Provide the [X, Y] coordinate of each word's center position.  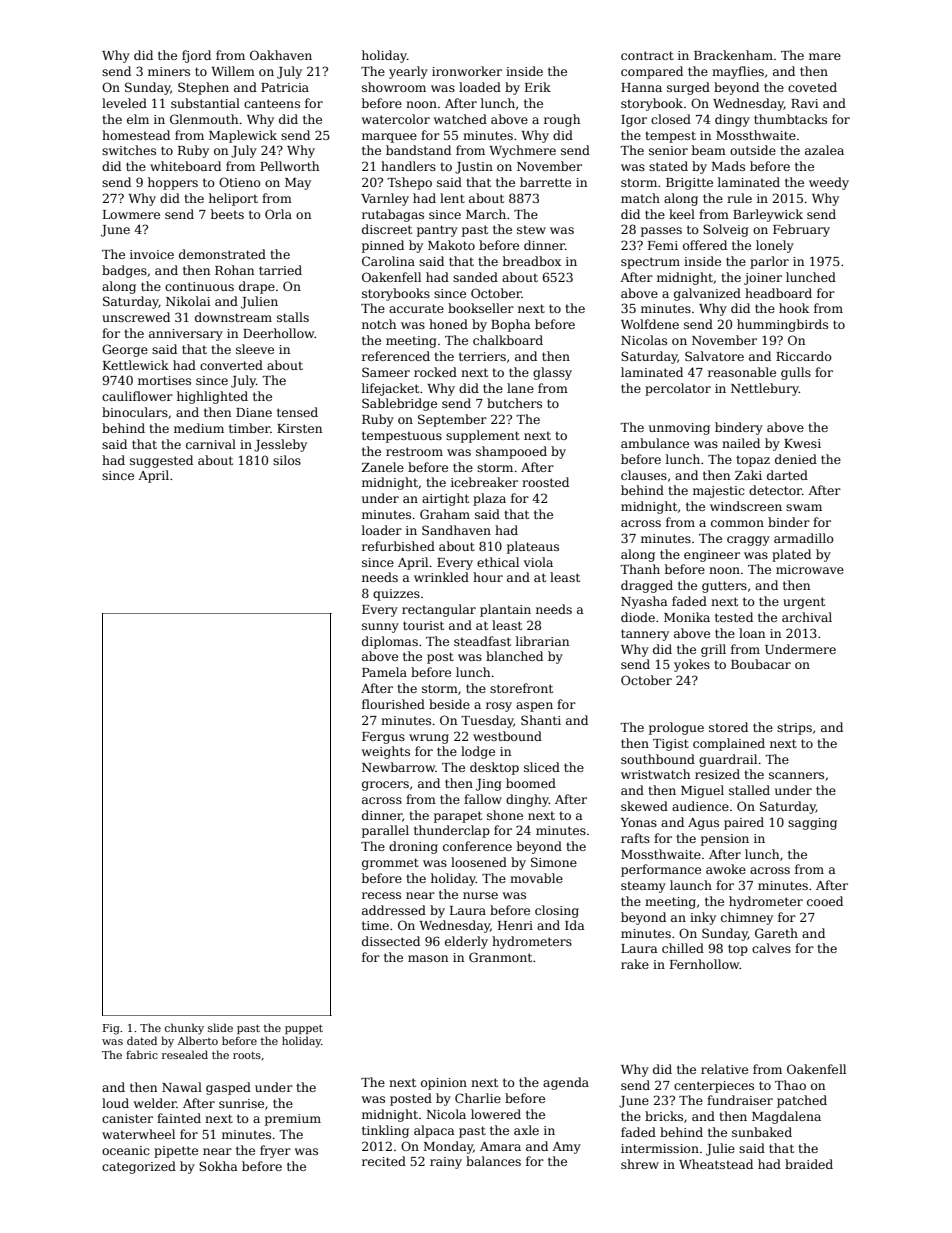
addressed [394, 910]
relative [724, 1069]
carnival [211, 444]
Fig [111, 1029]
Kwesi [802, 443]
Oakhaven [281, 55]
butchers [514, 403]
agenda [566, 1083]
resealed [185, 1054]
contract [647, 55]
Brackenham [733, 55]
